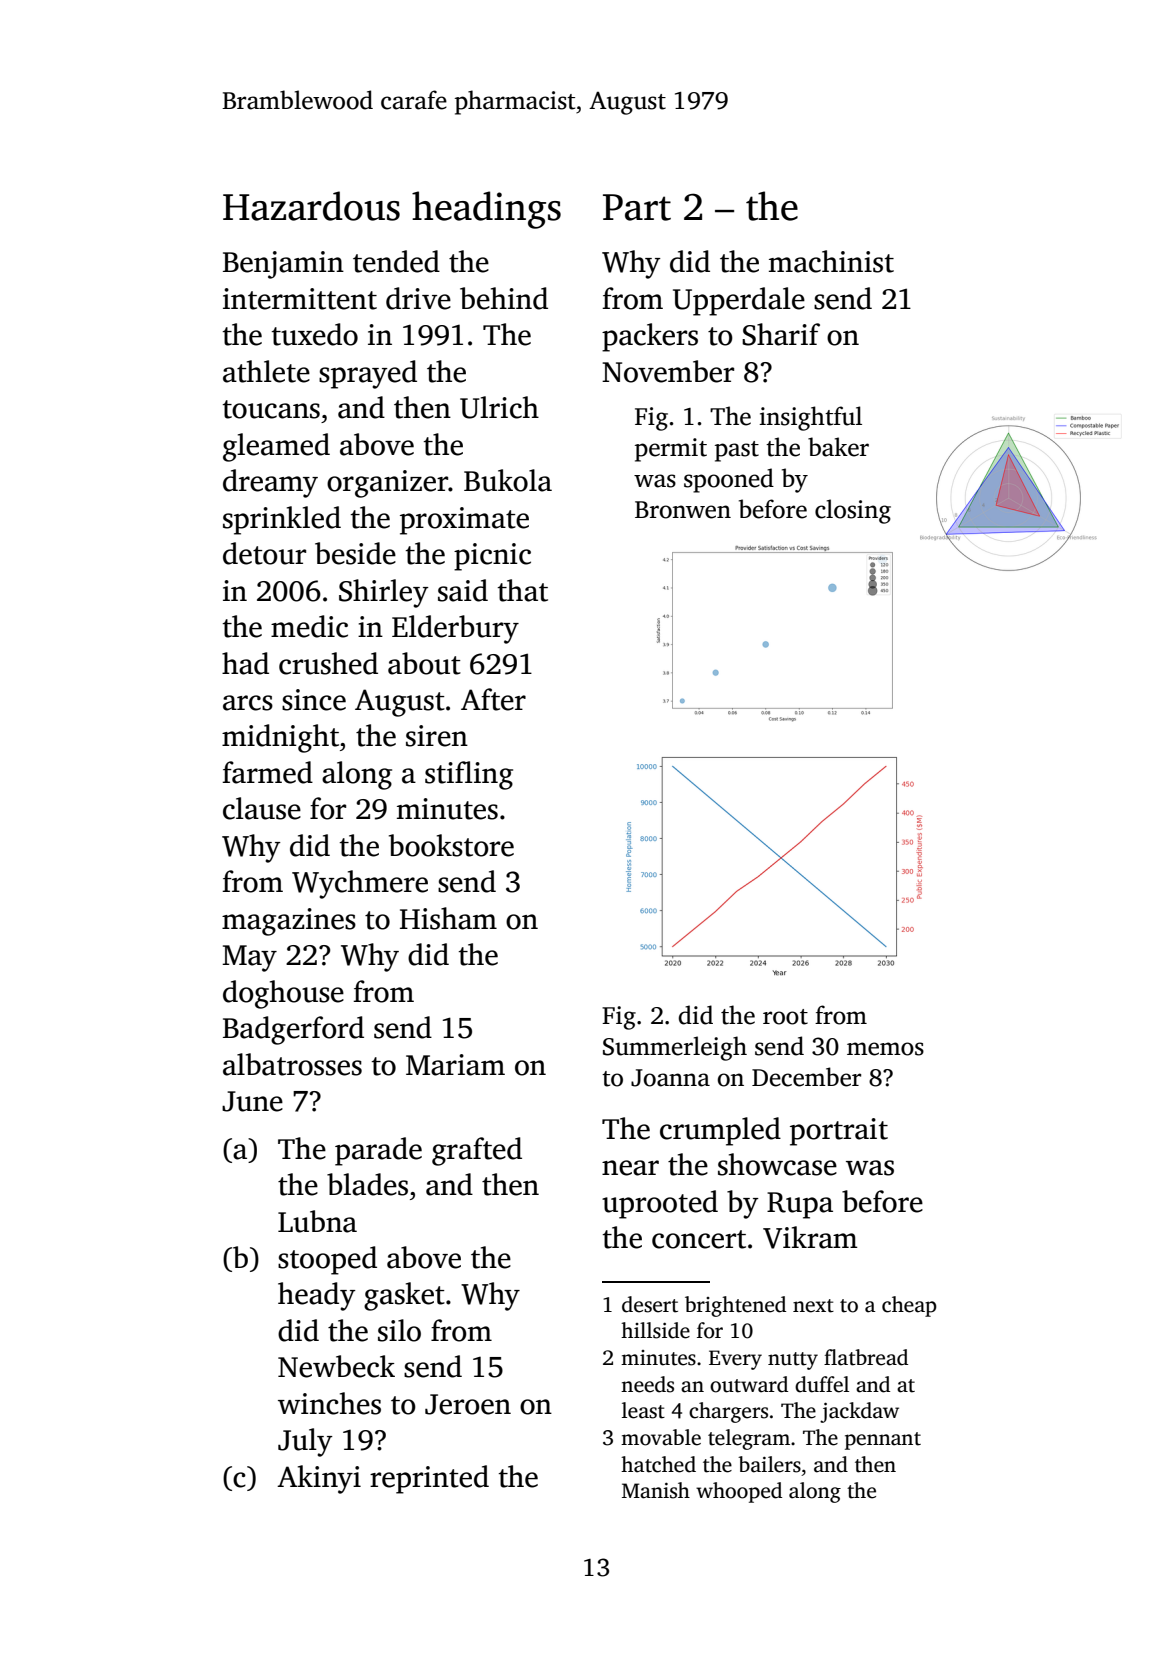 Image resolution: width=1165 pixels, height=1654 pixels. What do you see at coordinates (853, 511) in the page?
I see `closing` at bounding box center [853, 511].
